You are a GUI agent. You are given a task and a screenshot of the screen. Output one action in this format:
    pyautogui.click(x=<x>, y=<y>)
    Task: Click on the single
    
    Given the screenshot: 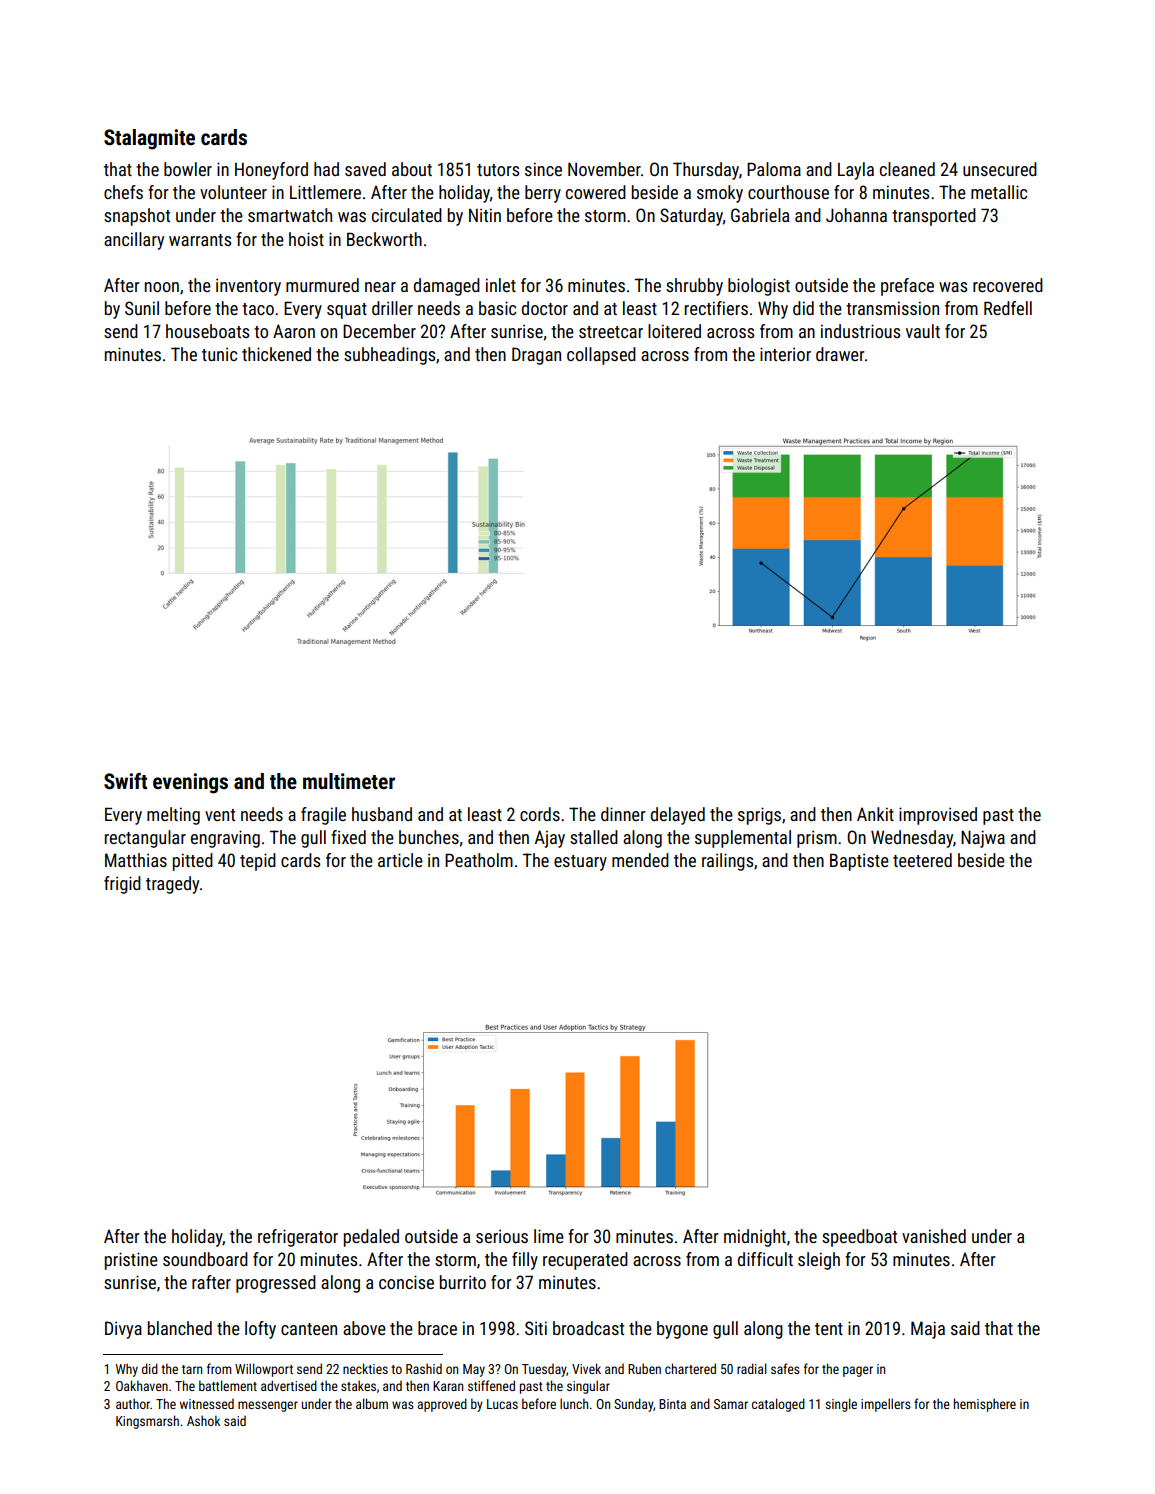 What is the action you would take?
    pyautogui.click(x=841, y=1405)
